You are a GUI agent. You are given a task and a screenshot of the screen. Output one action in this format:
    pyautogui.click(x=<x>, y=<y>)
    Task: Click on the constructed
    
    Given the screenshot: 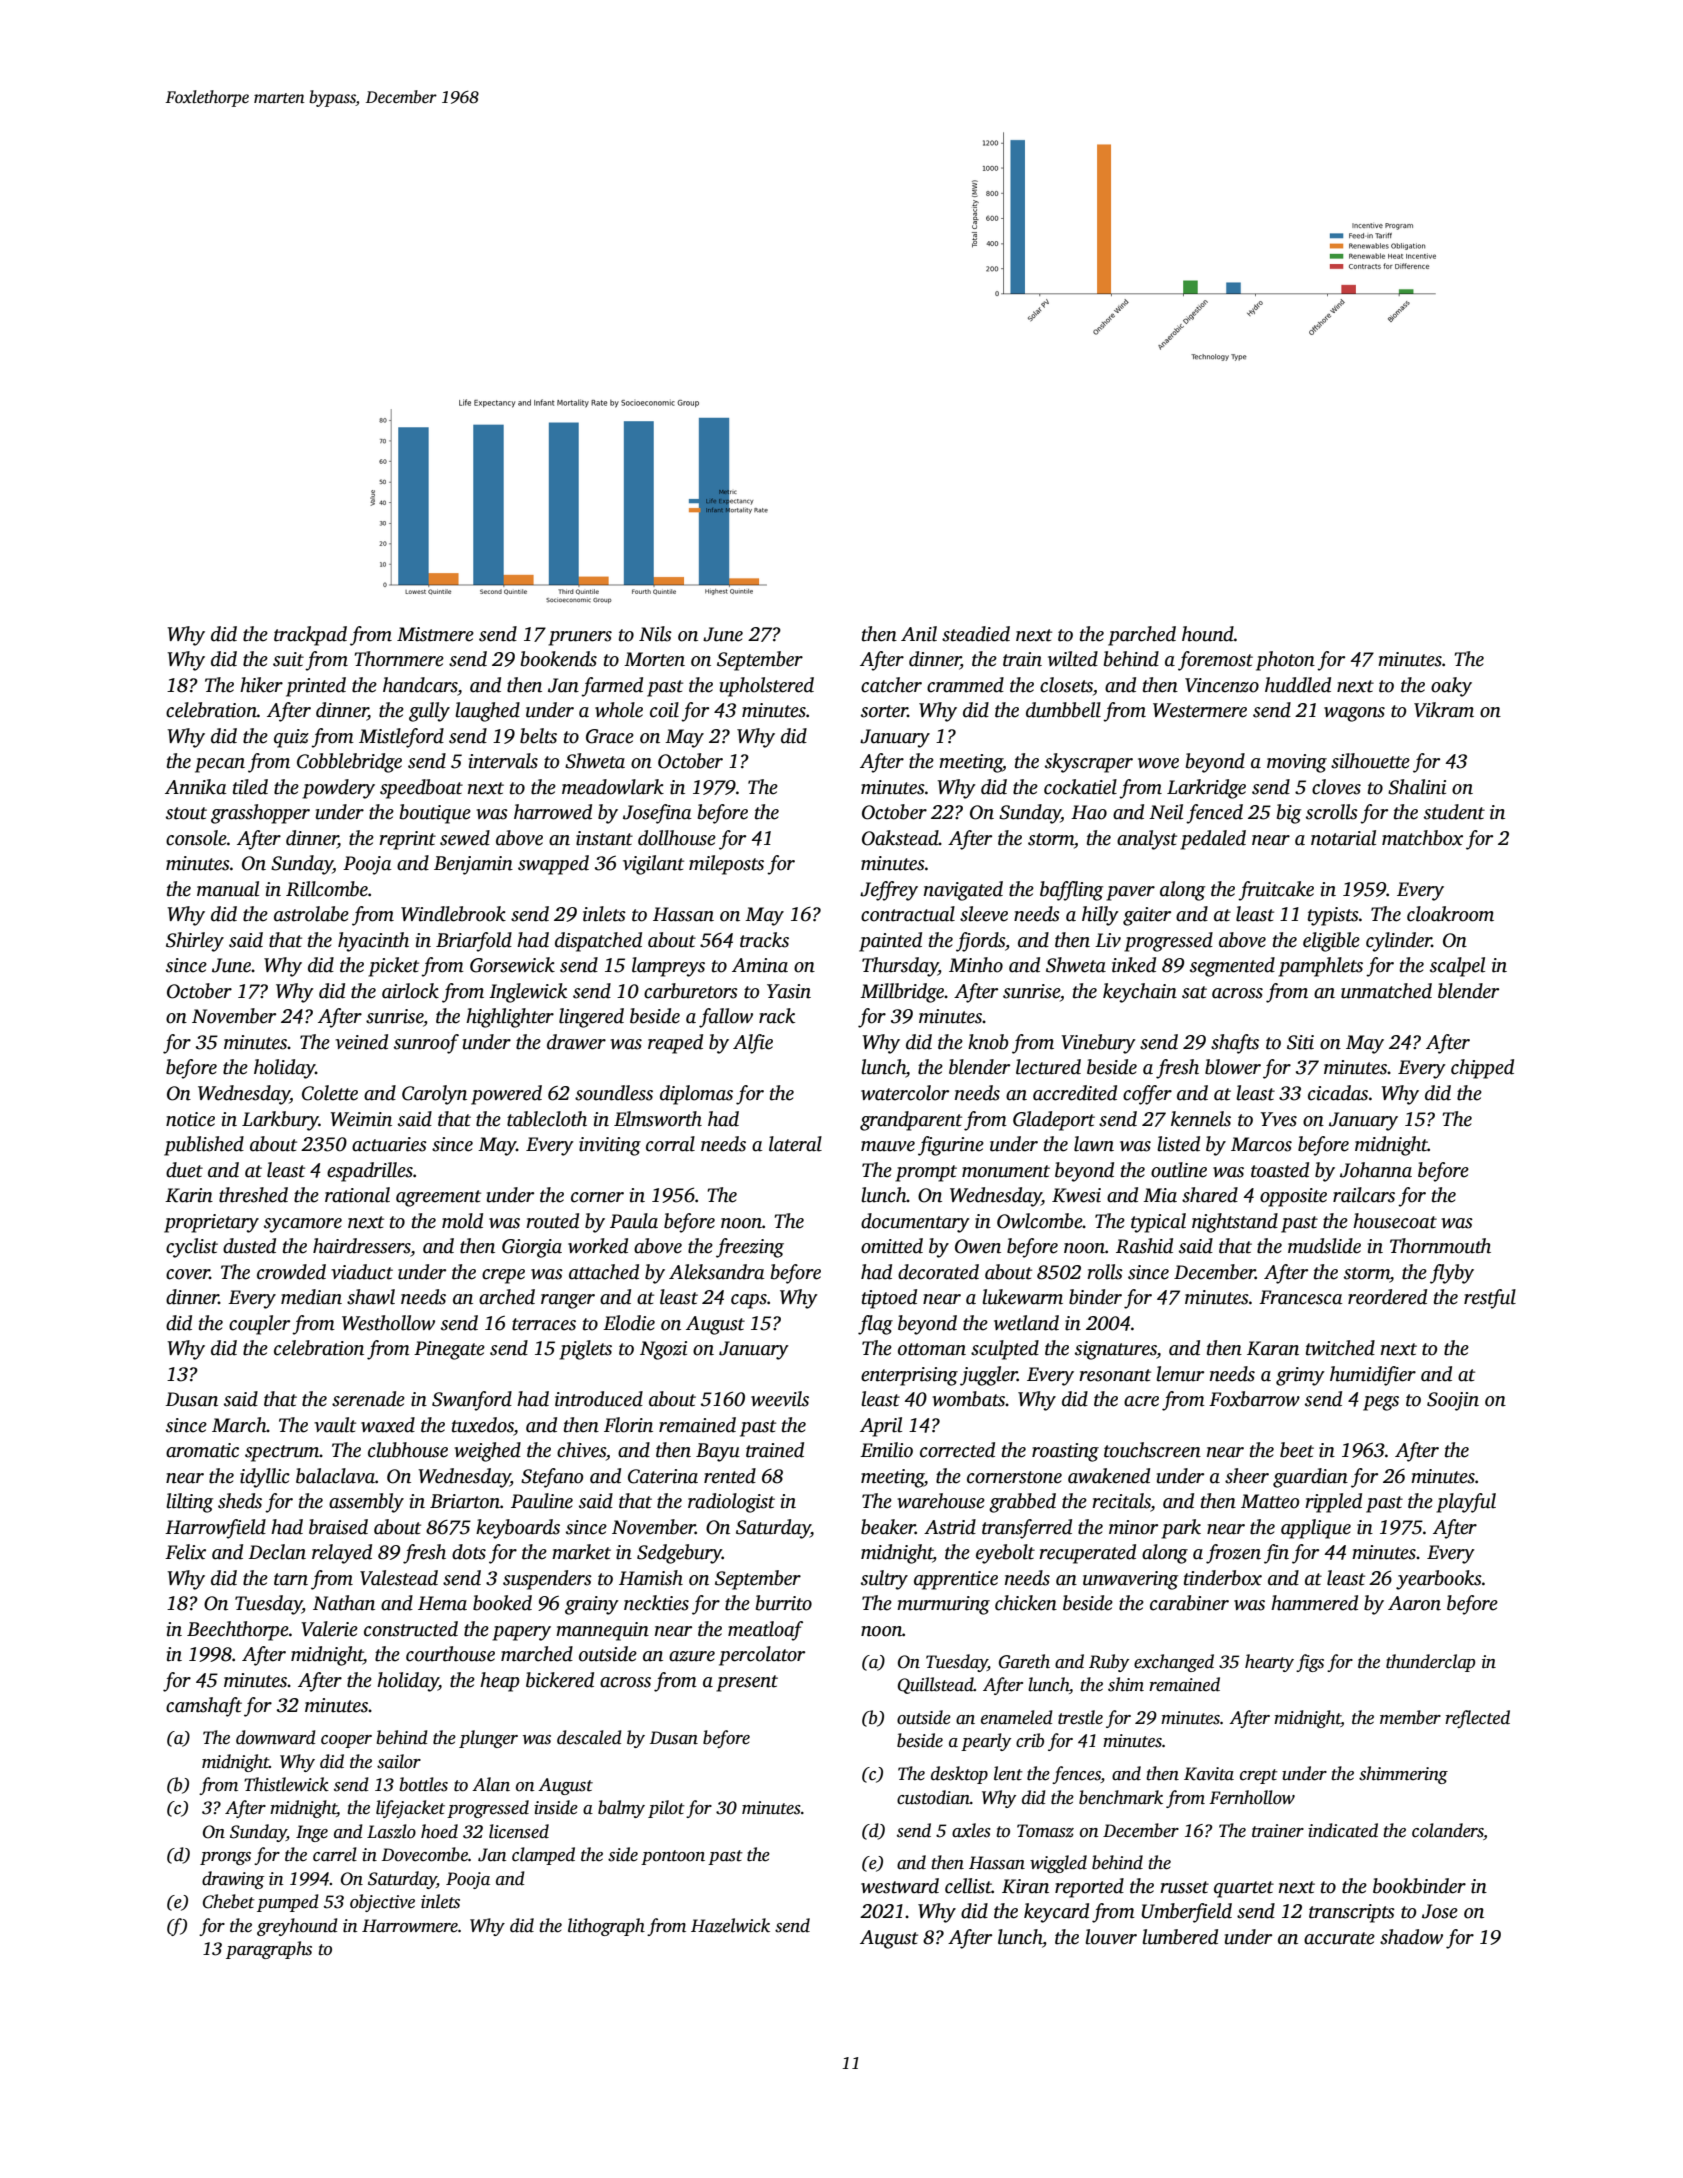 What is the action you would take?
    pyautogui.click(x=411, y=1629)
